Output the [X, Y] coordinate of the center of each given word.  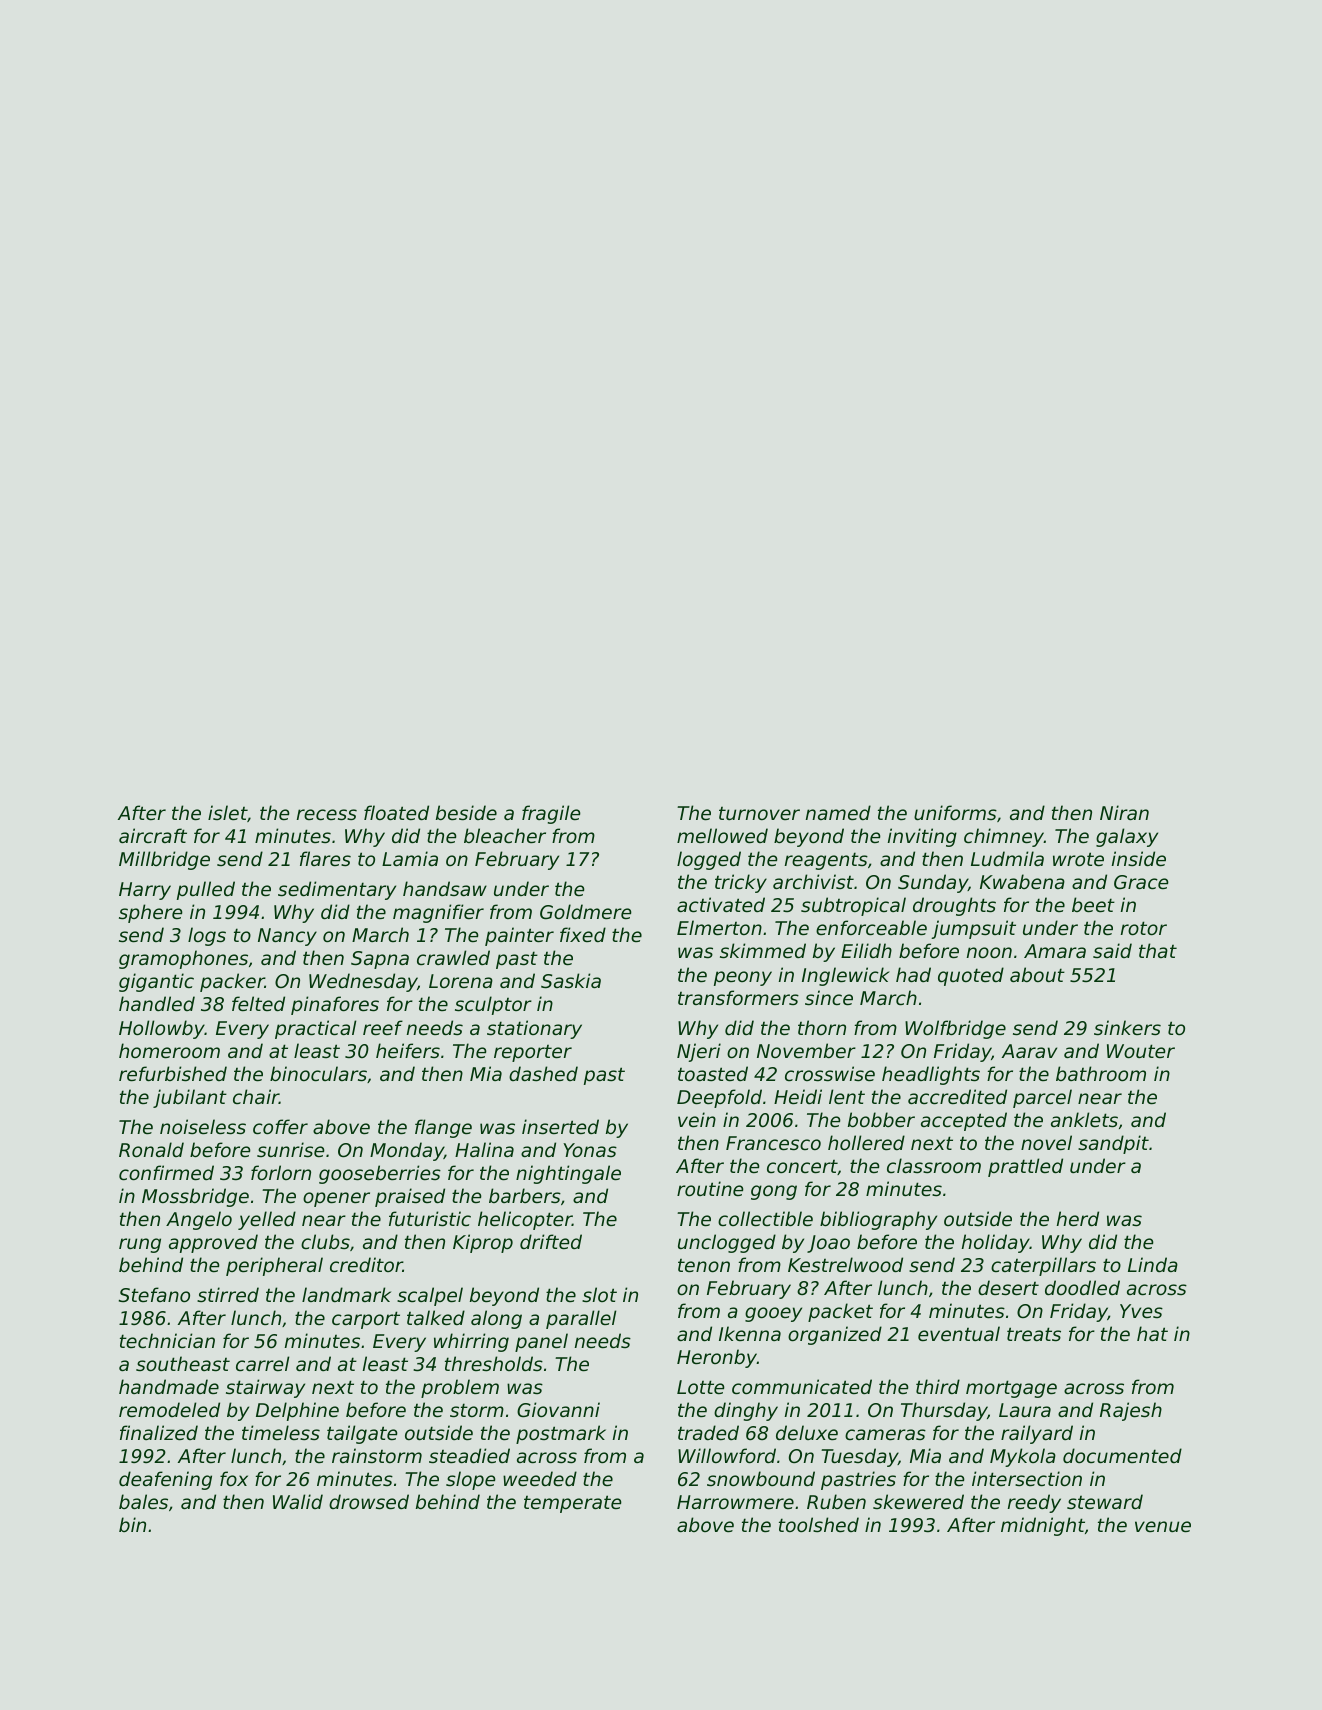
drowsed [369, 1502]
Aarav [1029, 1051]
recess [327, 815]
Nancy [287, 937]
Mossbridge [195, 1197]
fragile [551, 814]
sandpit [1113, 1144]
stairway [265, 1388]
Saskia [571, 981]
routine [710, 1188]
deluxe [807, 1432]
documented [1122, 1455]
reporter [533, 1053]
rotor [1144, 928]
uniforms [955, 812]
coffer [280, 1126]
